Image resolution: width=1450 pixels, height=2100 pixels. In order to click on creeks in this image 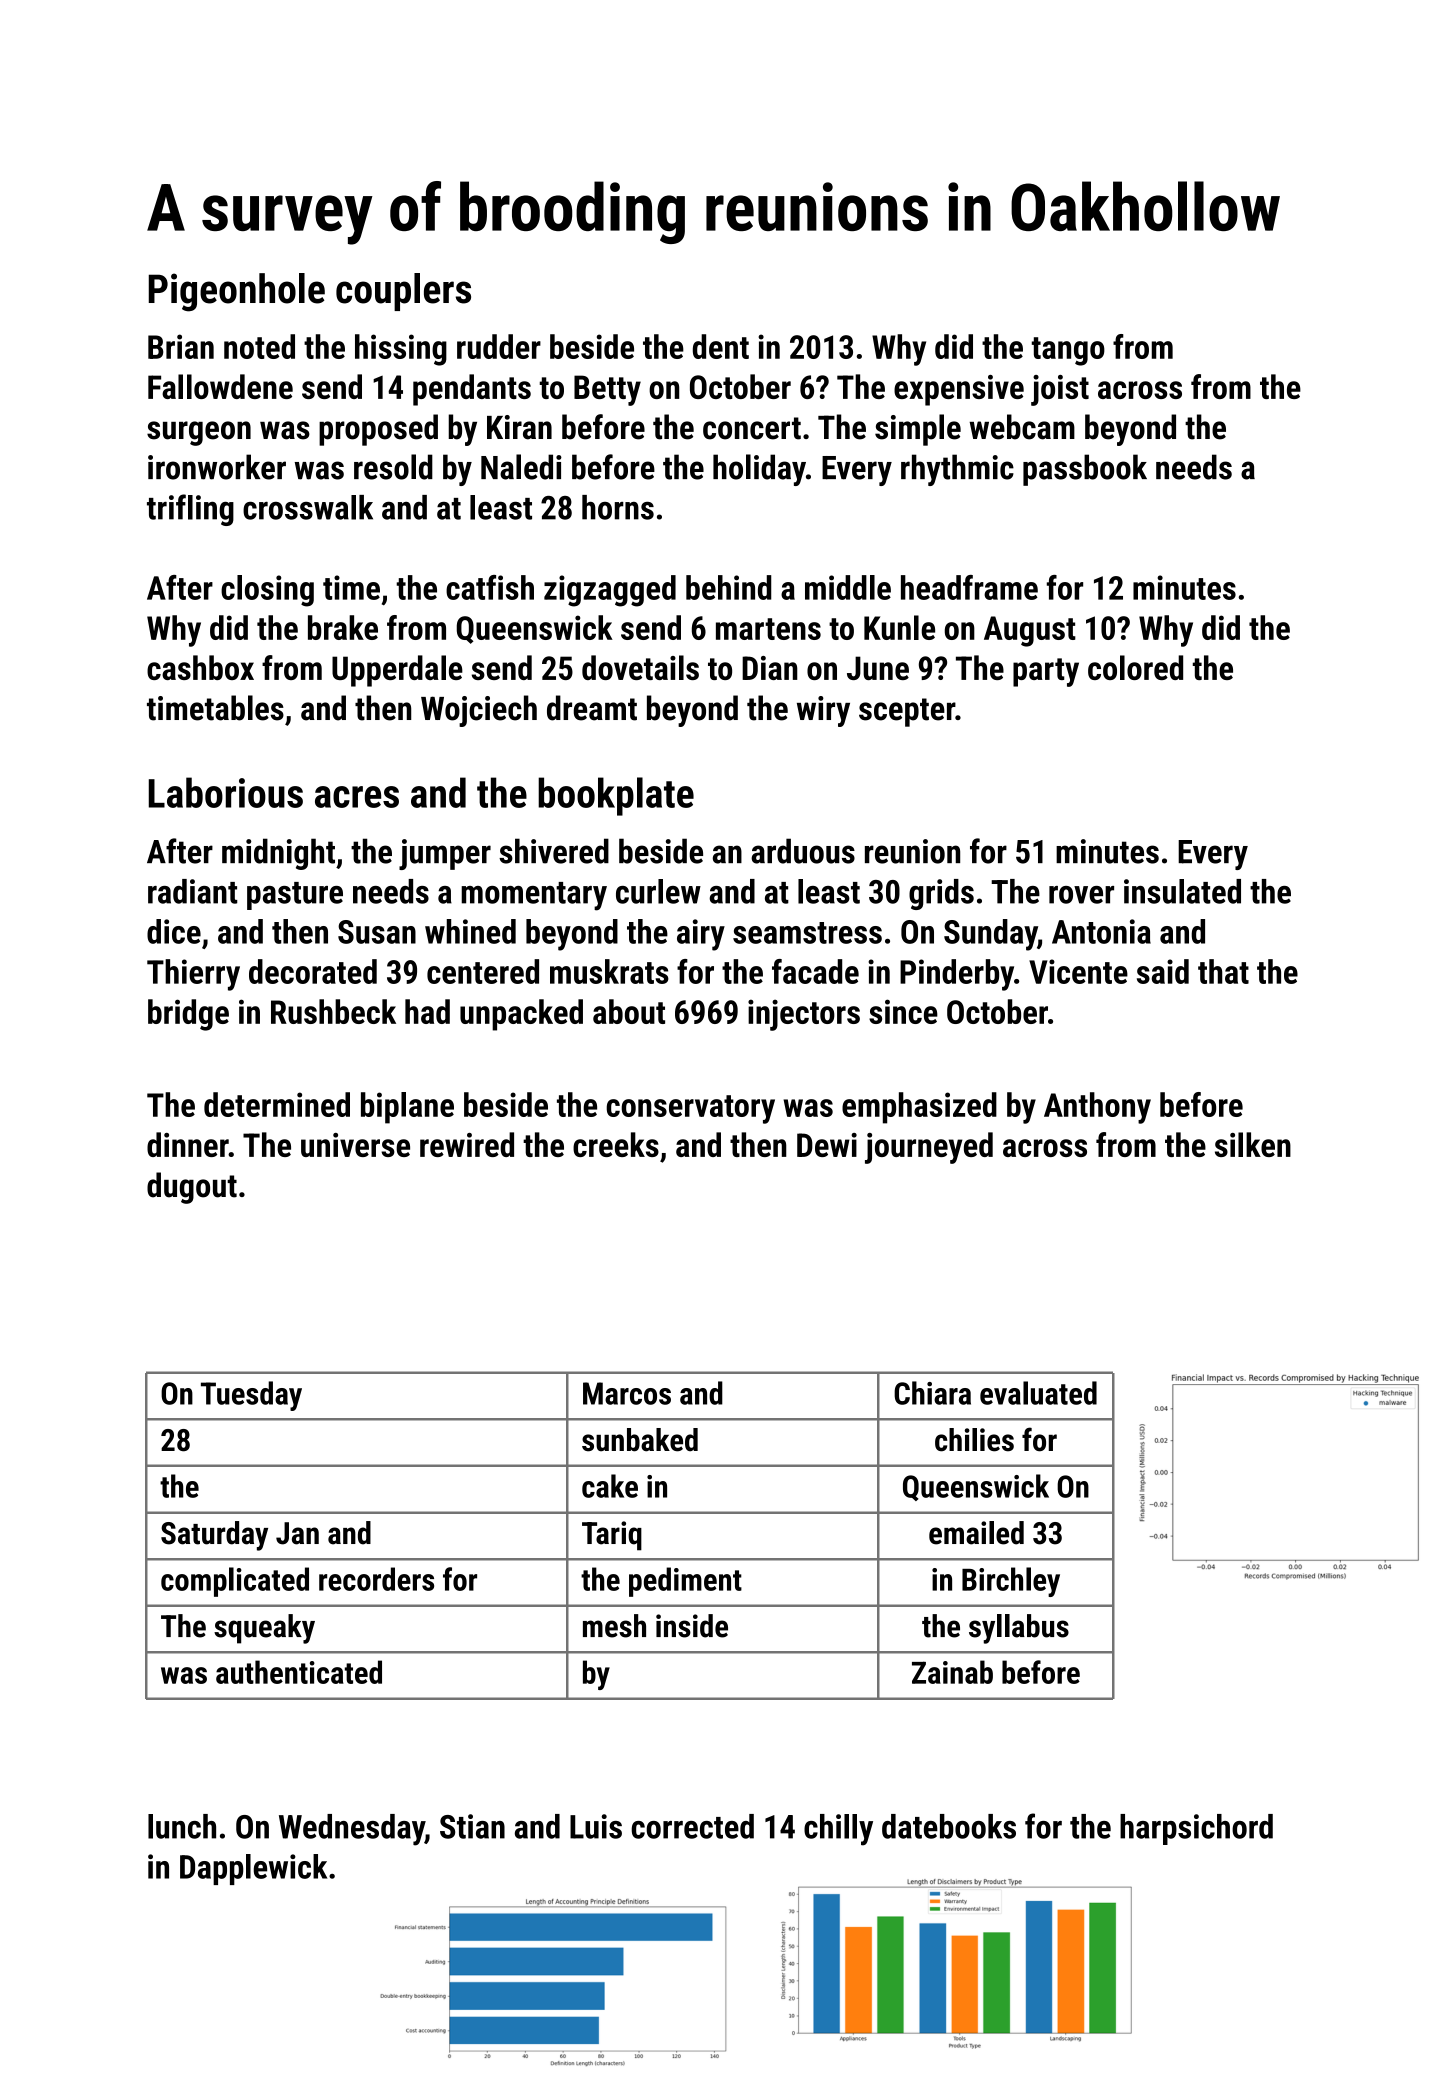, I will do `click(616, 1144)`.
